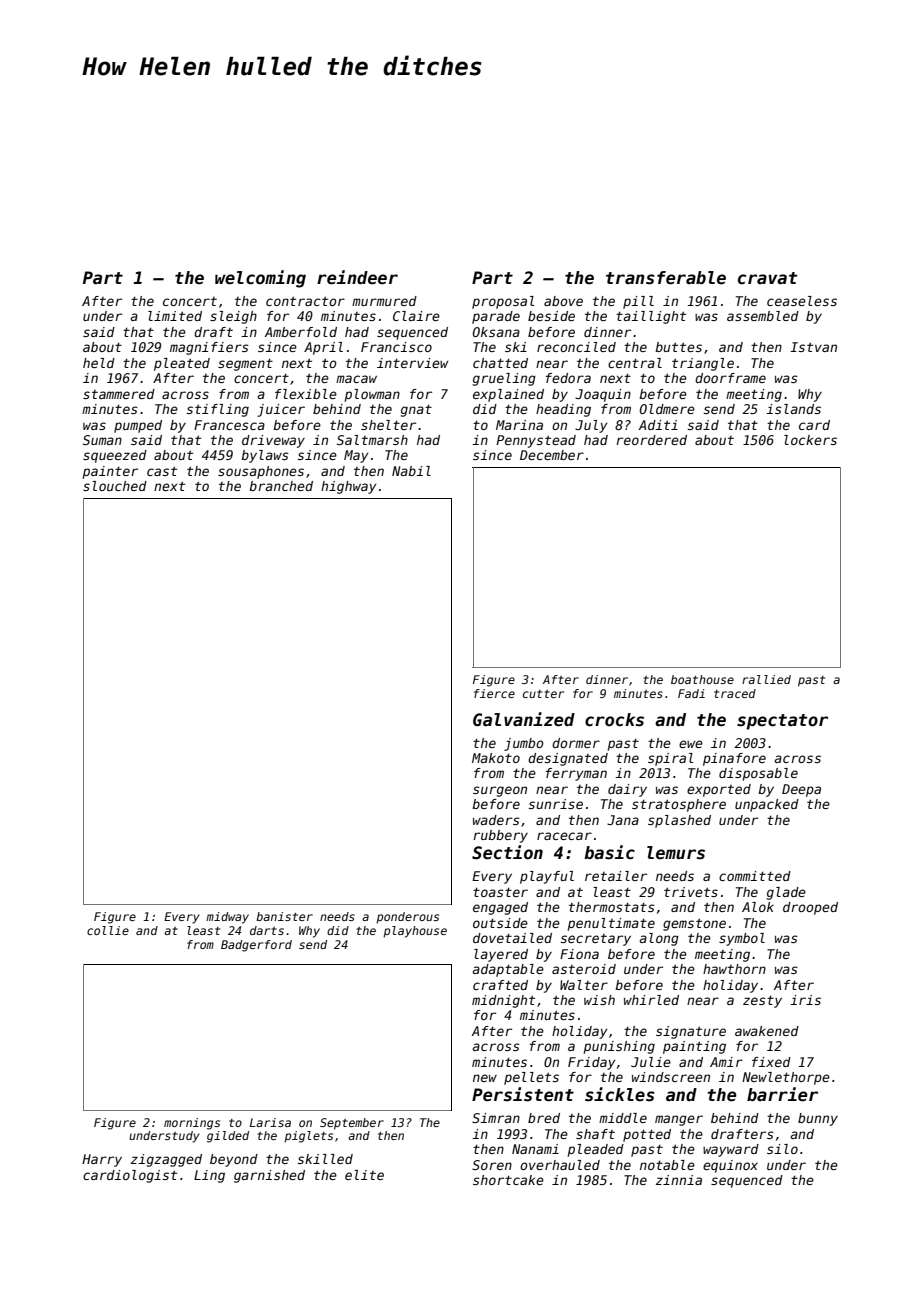 This page has height=1308, width=924. What do you see at coordinates (175, 316) in the page?
I see `limited` at bounding box center [175, 316].
